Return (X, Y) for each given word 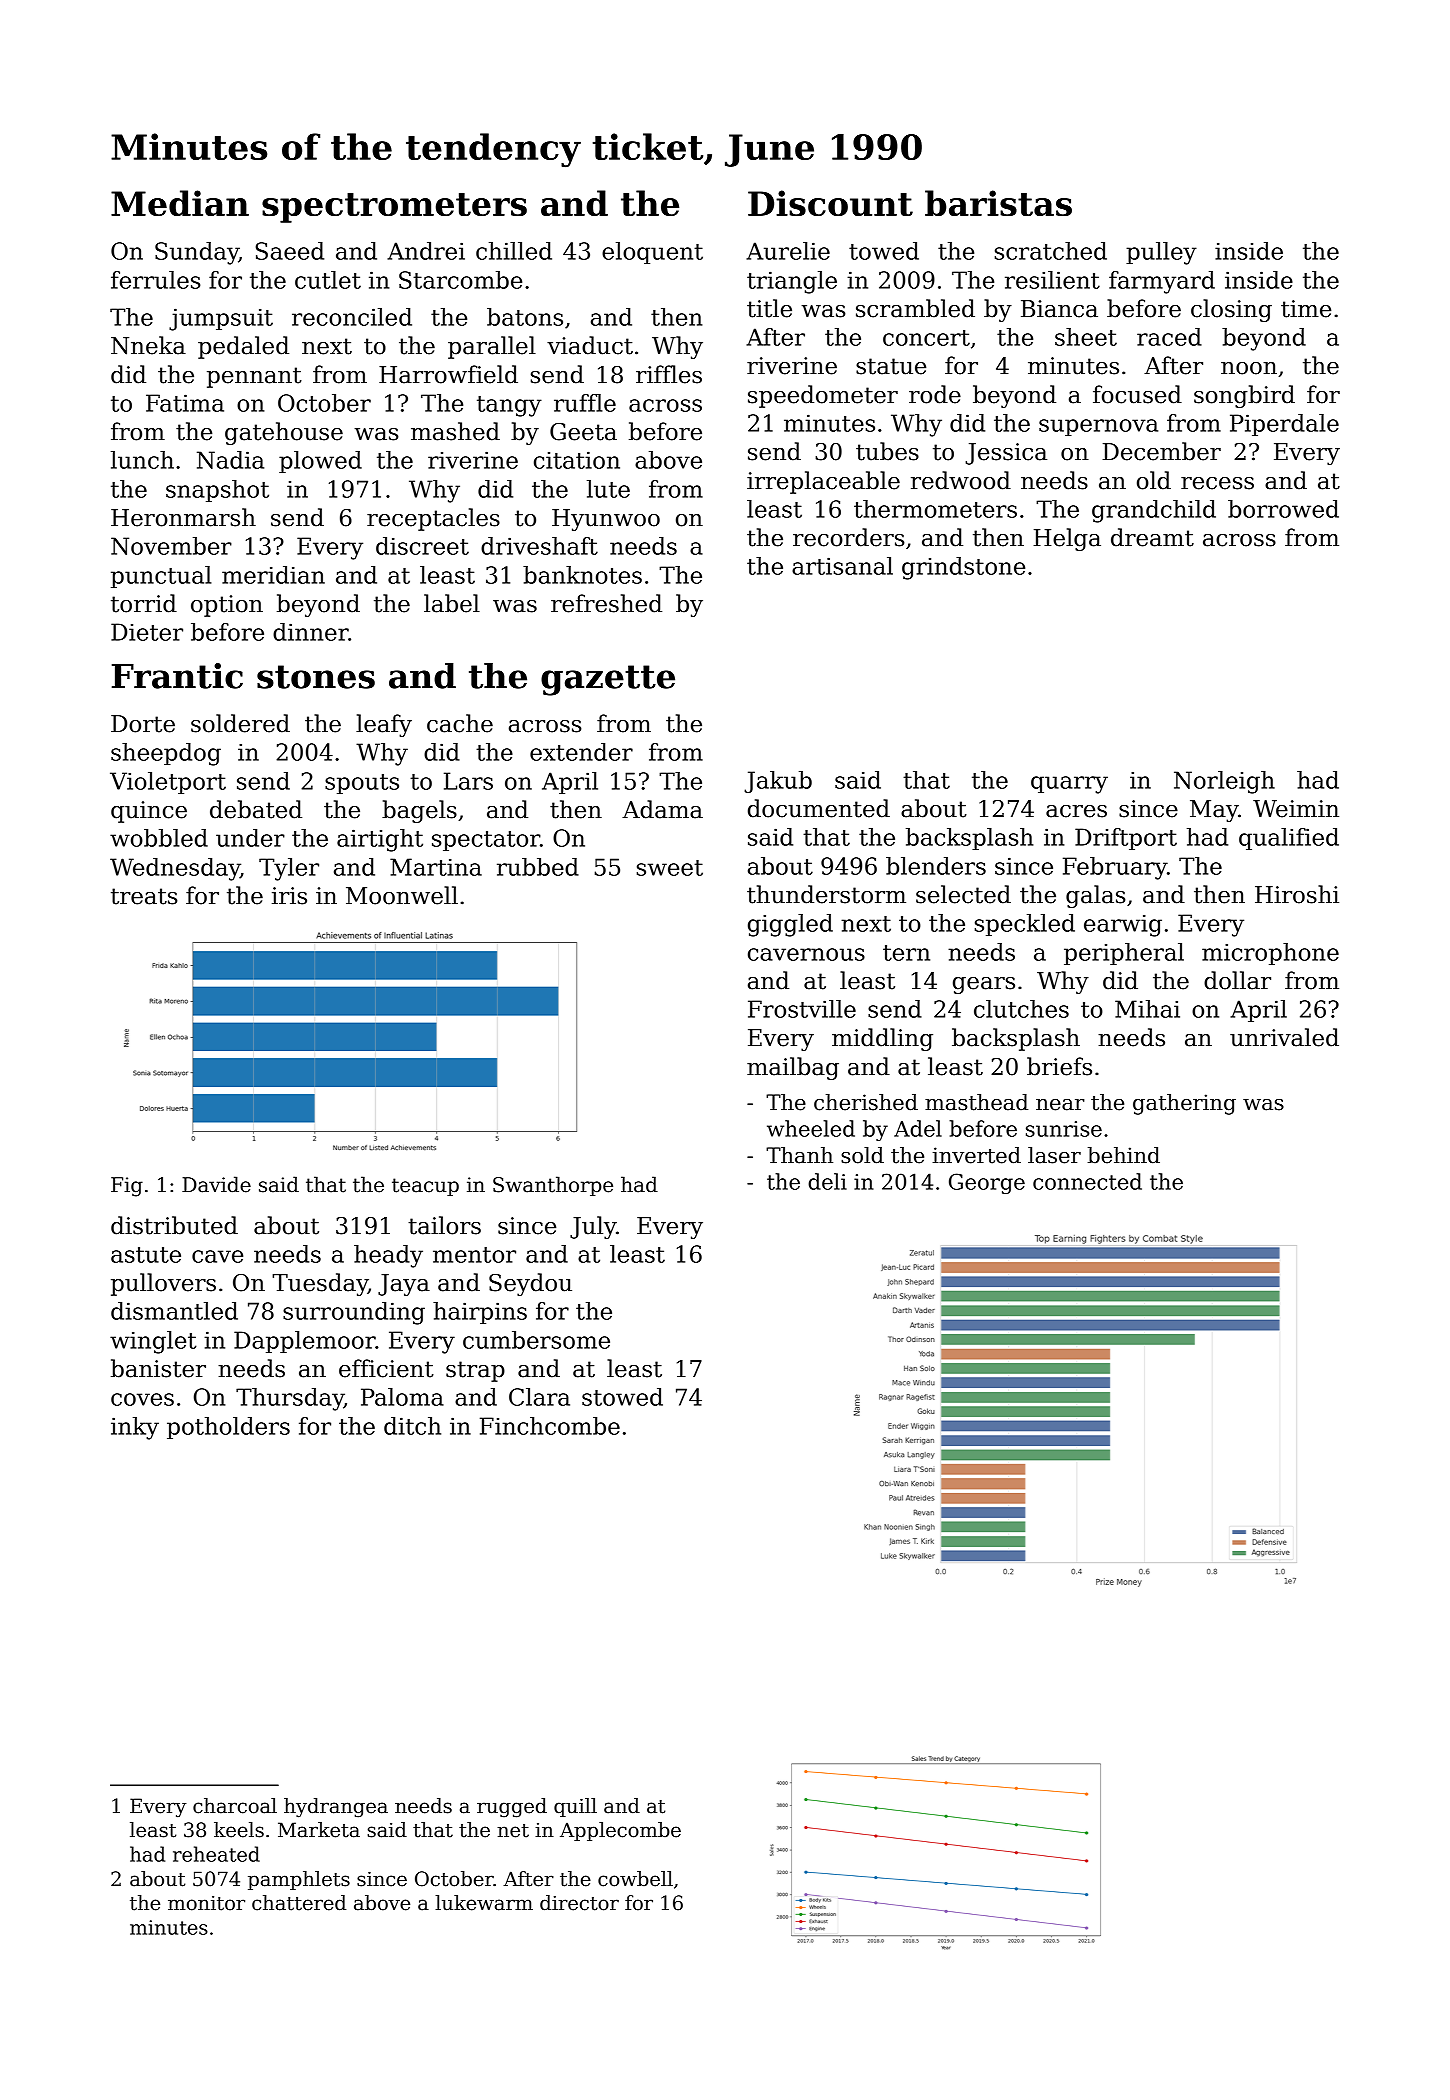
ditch (412, 1426)
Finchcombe (550, 1426)
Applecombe (620, 1831)
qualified (1289, 839)
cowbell (635, 1879)
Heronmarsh (183, 517)
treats (144, 896)
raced (1169, 337)
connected (1087, 1181)
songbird (1244, 396)
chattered (299, 1903)
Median (180, 203)
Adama (662, 809)
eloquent (652, 253)
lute (608, 489)
